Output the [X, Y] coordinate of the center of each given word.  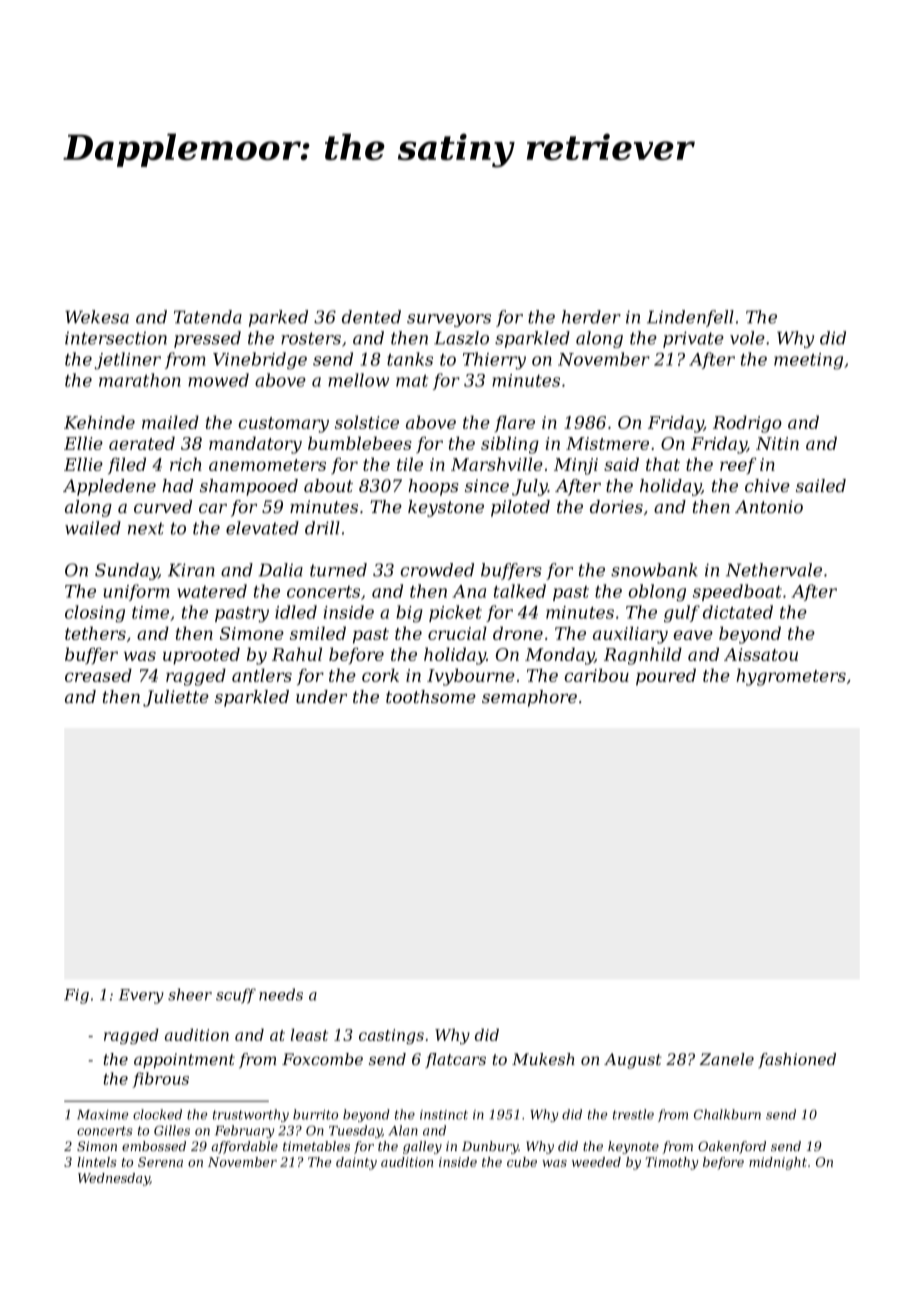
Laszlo [461, 338]
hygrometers [791, 677]
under [321, 696]
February [244, 1131]
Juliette [176, 698]
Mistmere [607, 443]
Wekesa [97, 317]
